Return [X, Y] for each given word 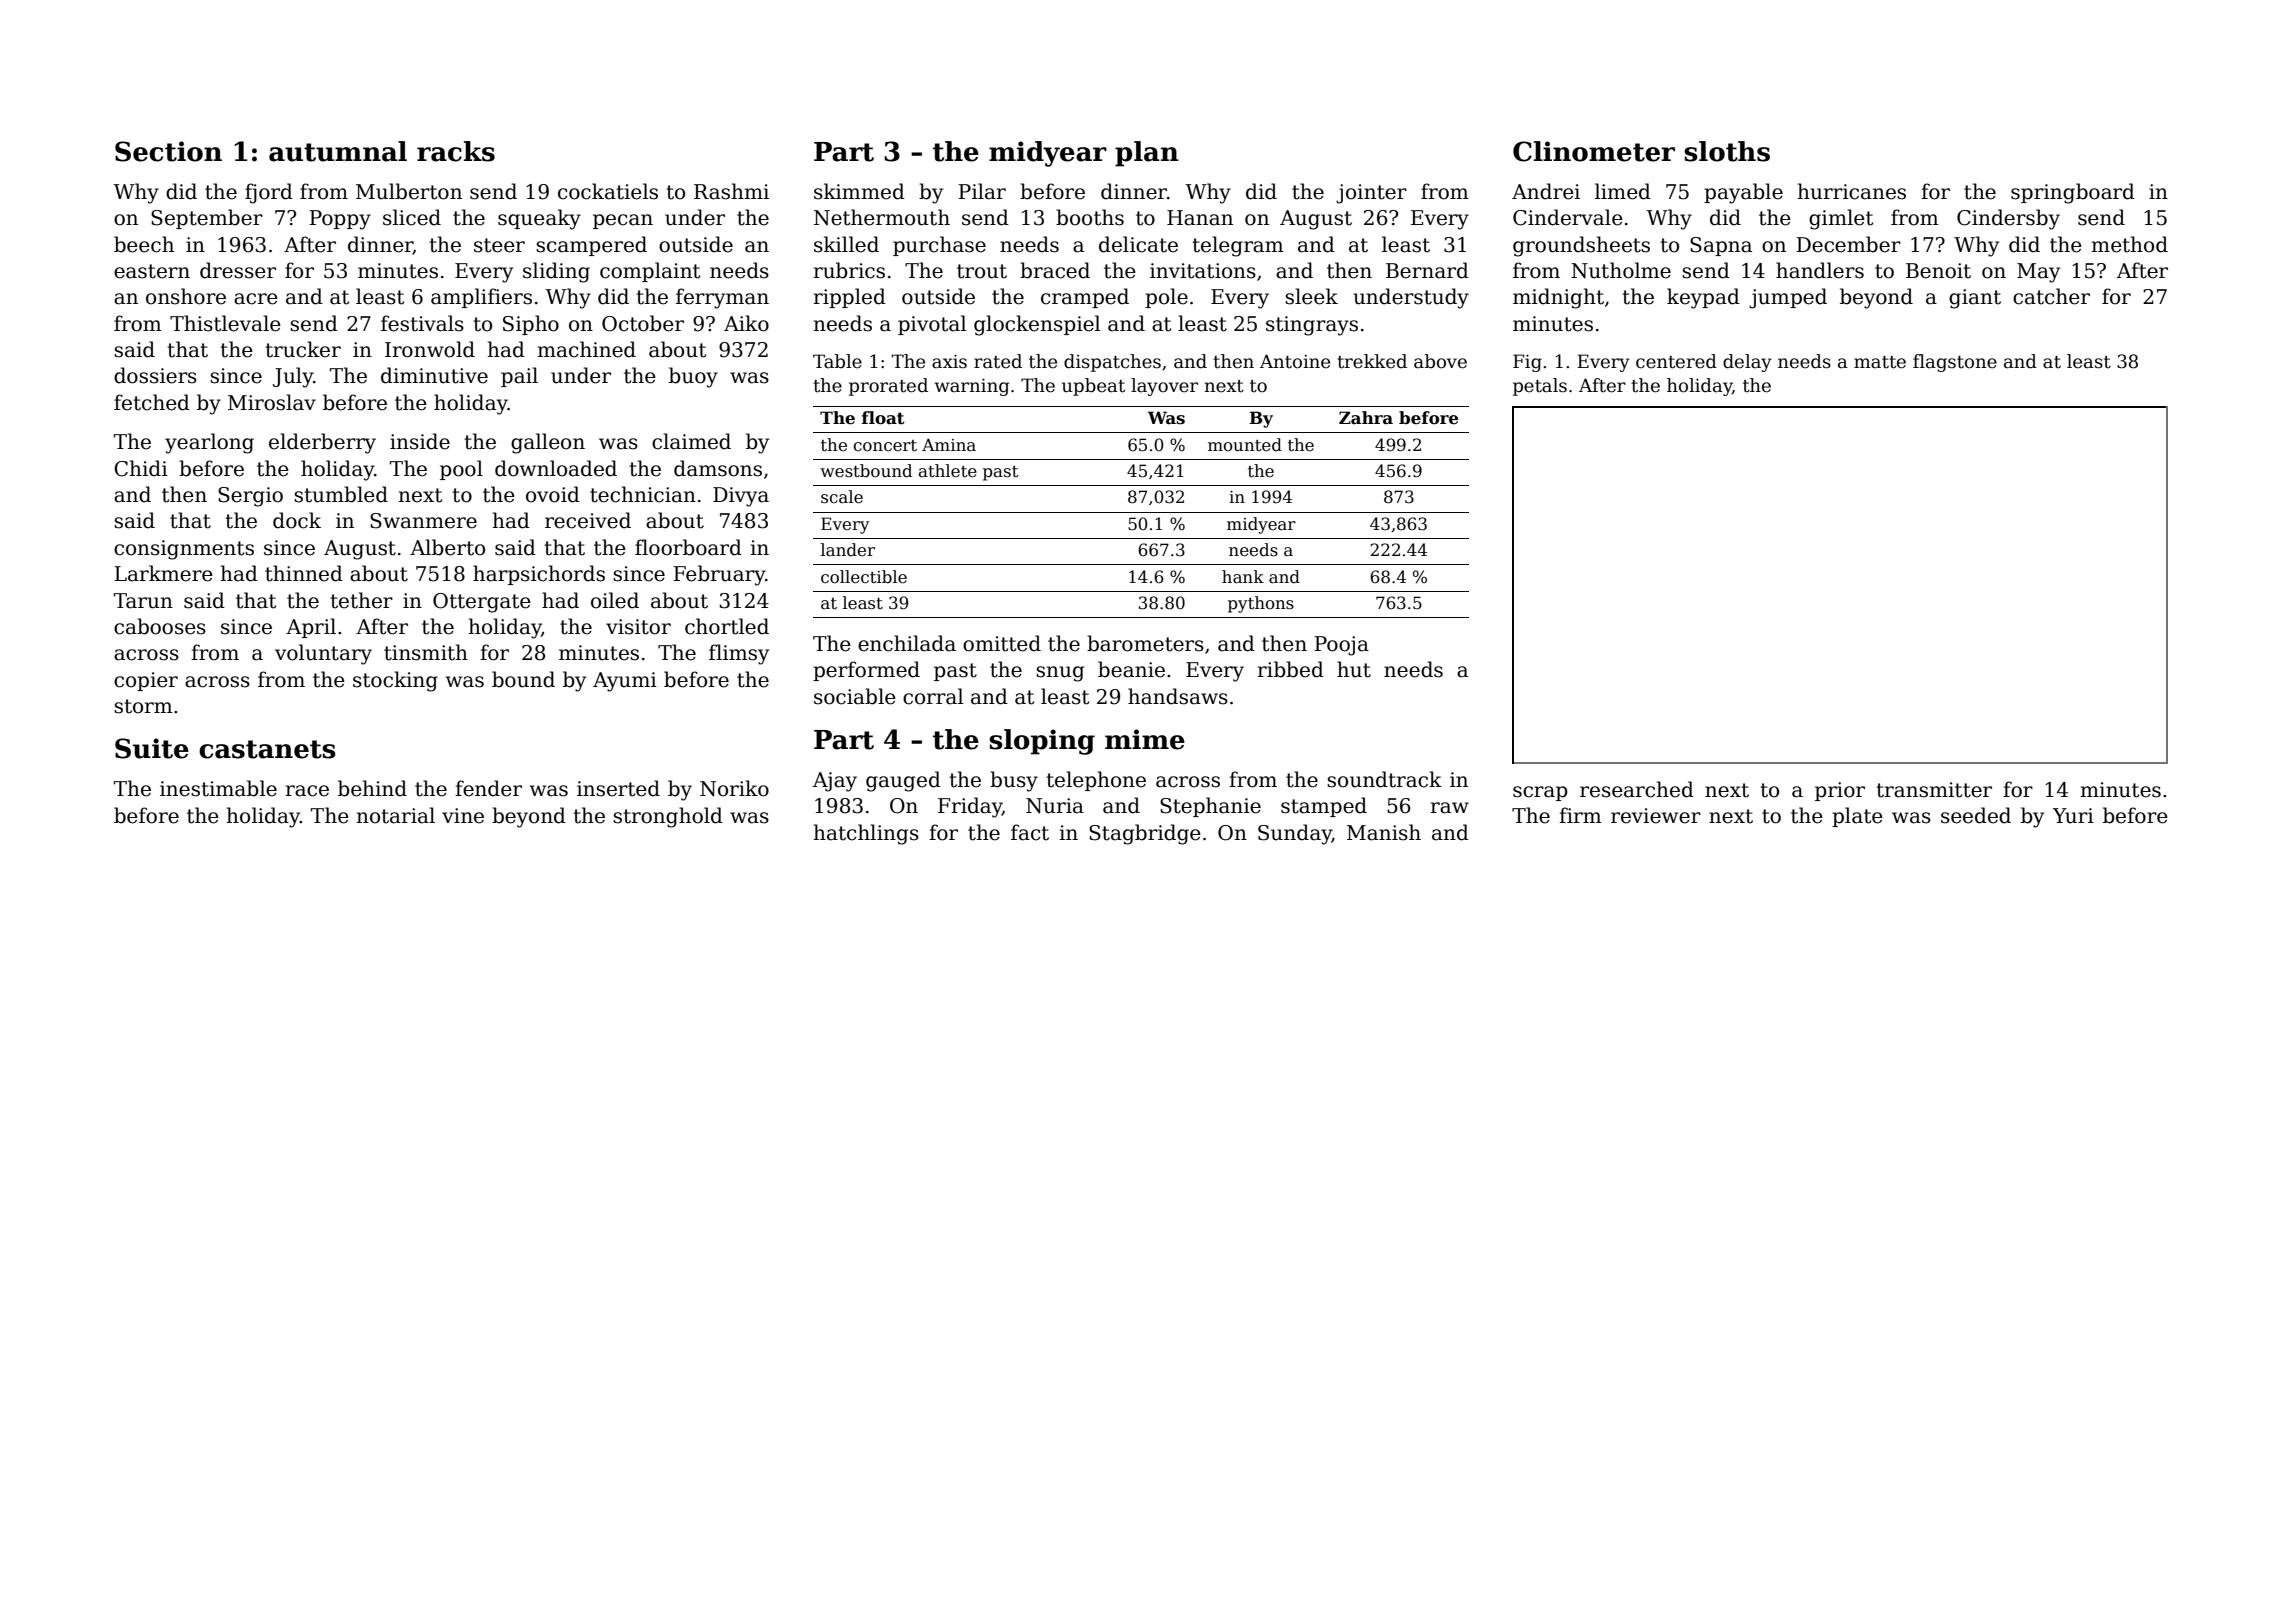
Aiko [746, 323]
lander [848, 550]
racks [456, 151]
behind [372, 788]
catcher [2051, 296]
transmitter [1934, 790]
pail [519, 377]
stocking [395, 681]
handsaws [1178, 696]
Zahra [1366, 418]
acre [256, 299]
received [588, 520]
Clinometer [1594, 151]
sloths [1727, 151]
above [1440, 361]
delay [1747, 363]
